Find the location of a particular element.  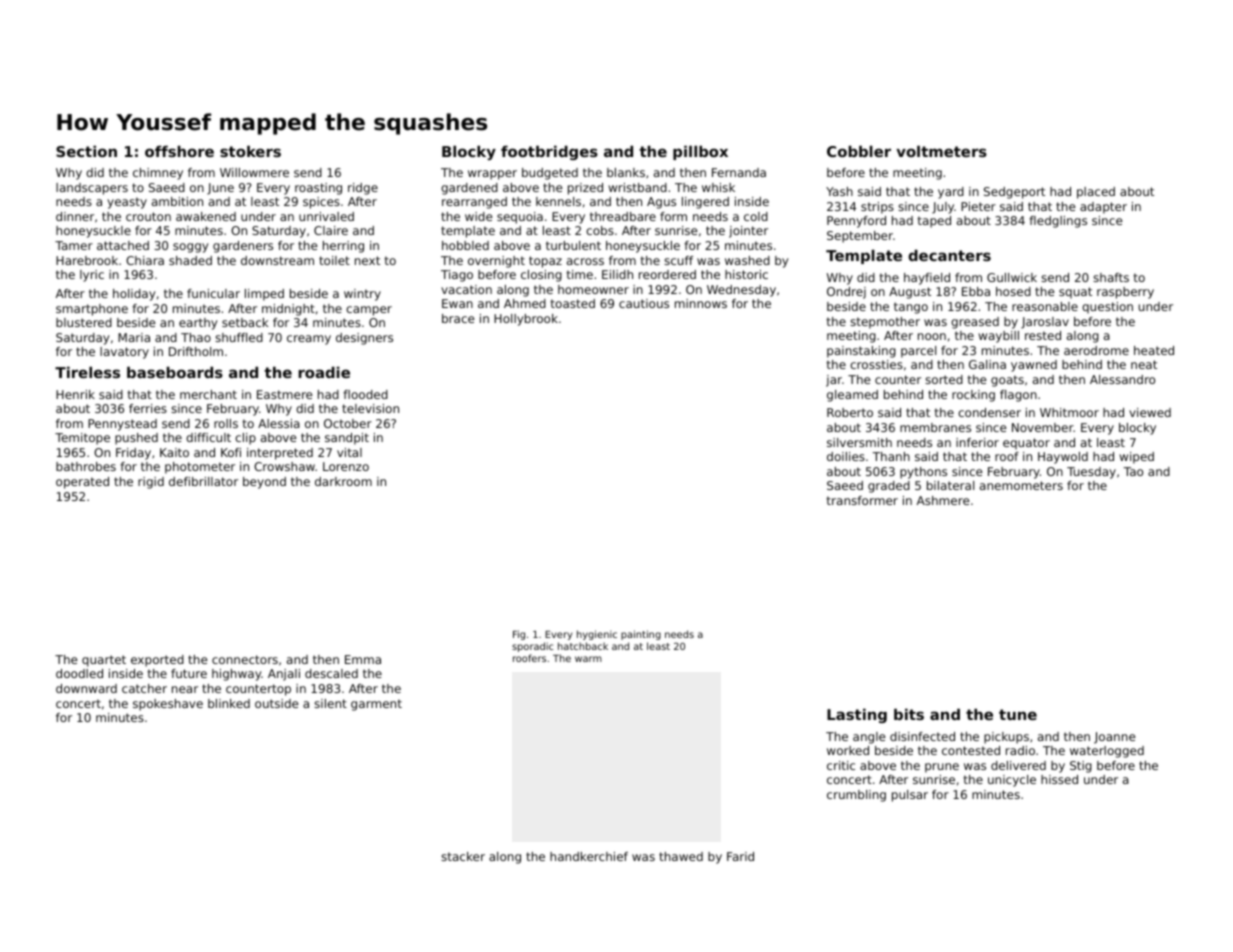

operated is located at coordinates (82, 483).
